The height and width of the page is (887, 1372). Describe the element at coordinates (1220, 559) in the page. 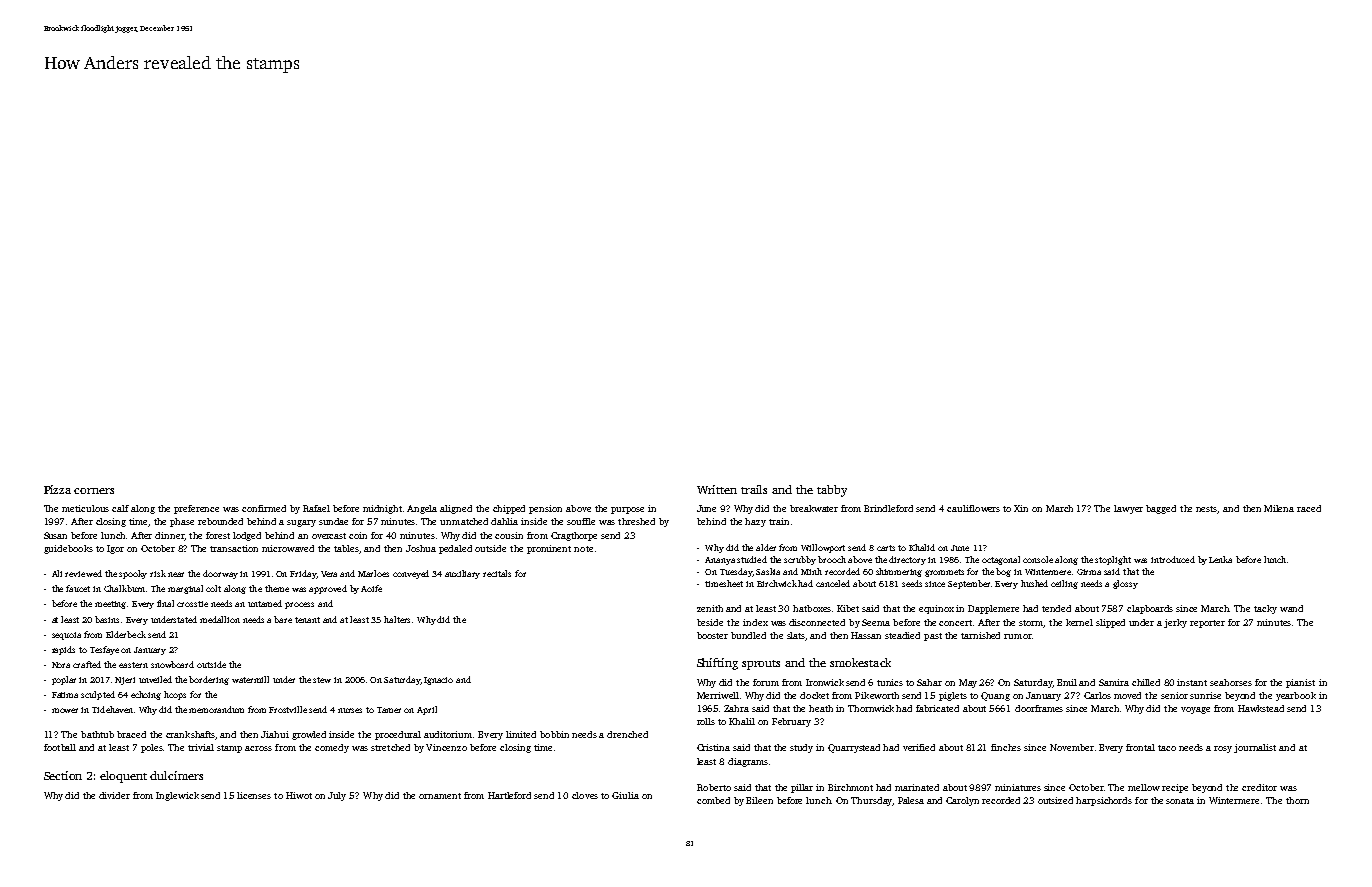

I see `Lenka` at that location.
